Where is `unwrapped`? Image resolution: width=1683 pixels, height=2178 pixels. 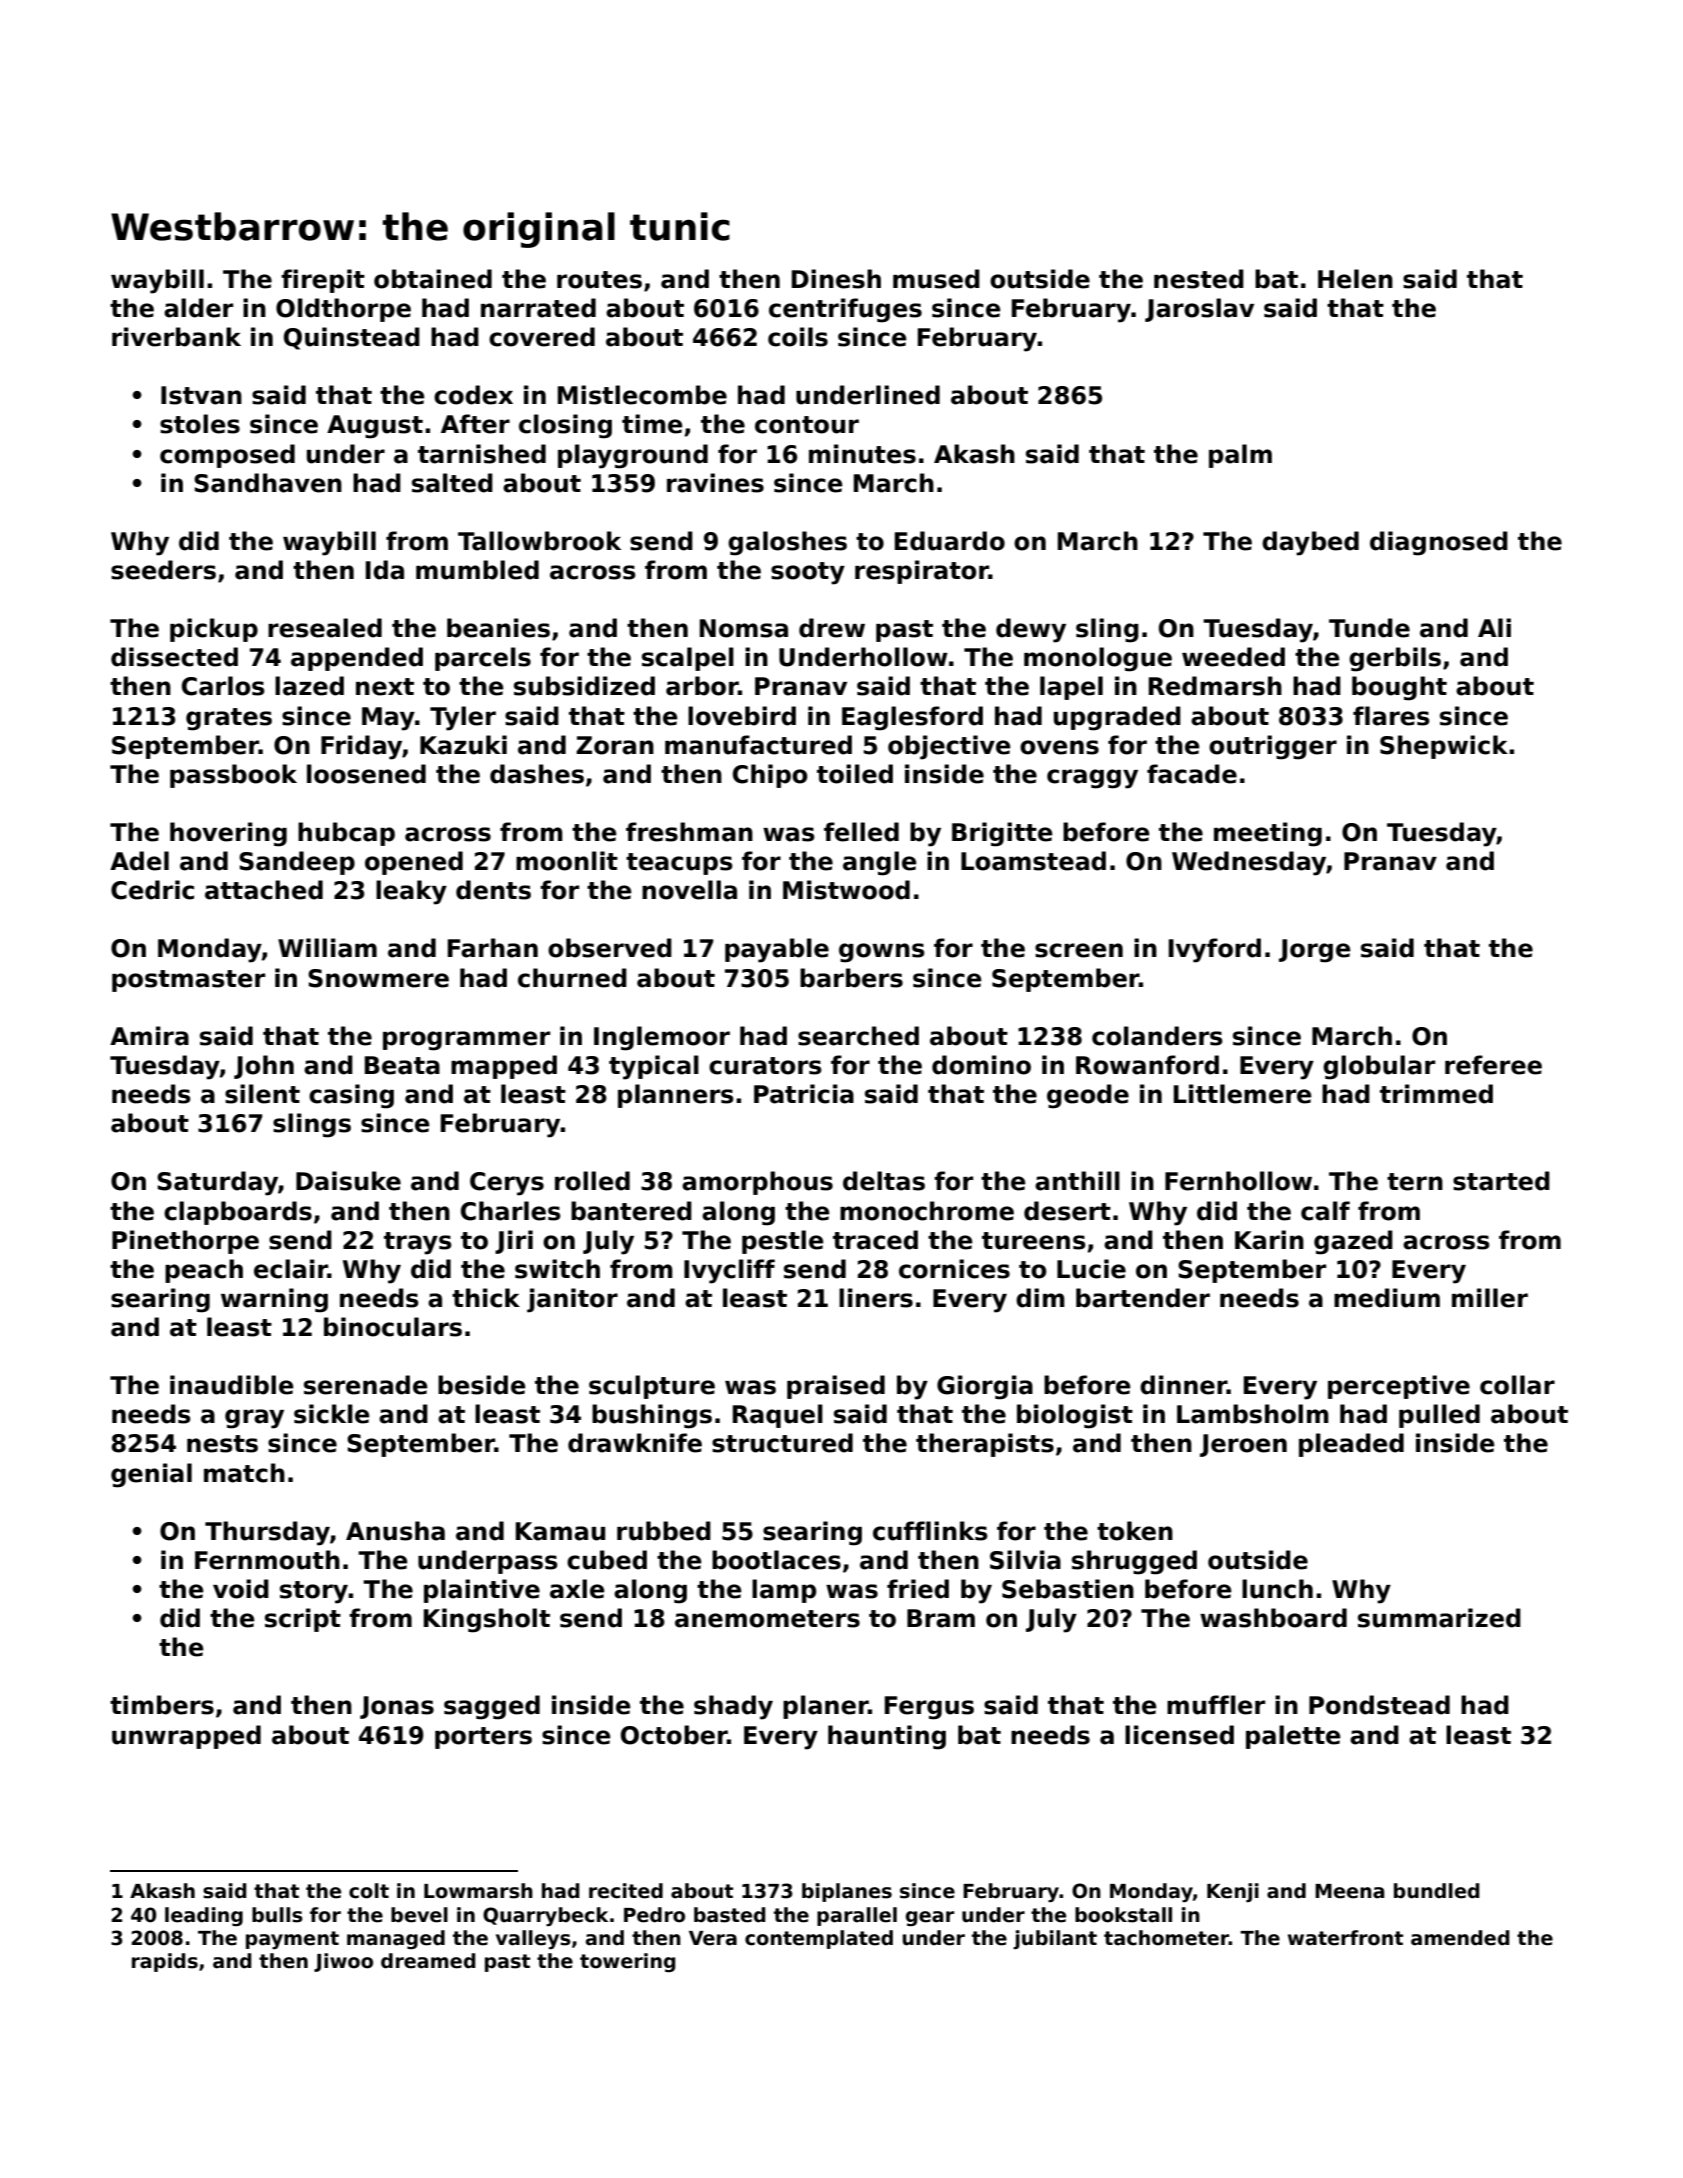 unwrapped is located at coordinates (186, 1737).
